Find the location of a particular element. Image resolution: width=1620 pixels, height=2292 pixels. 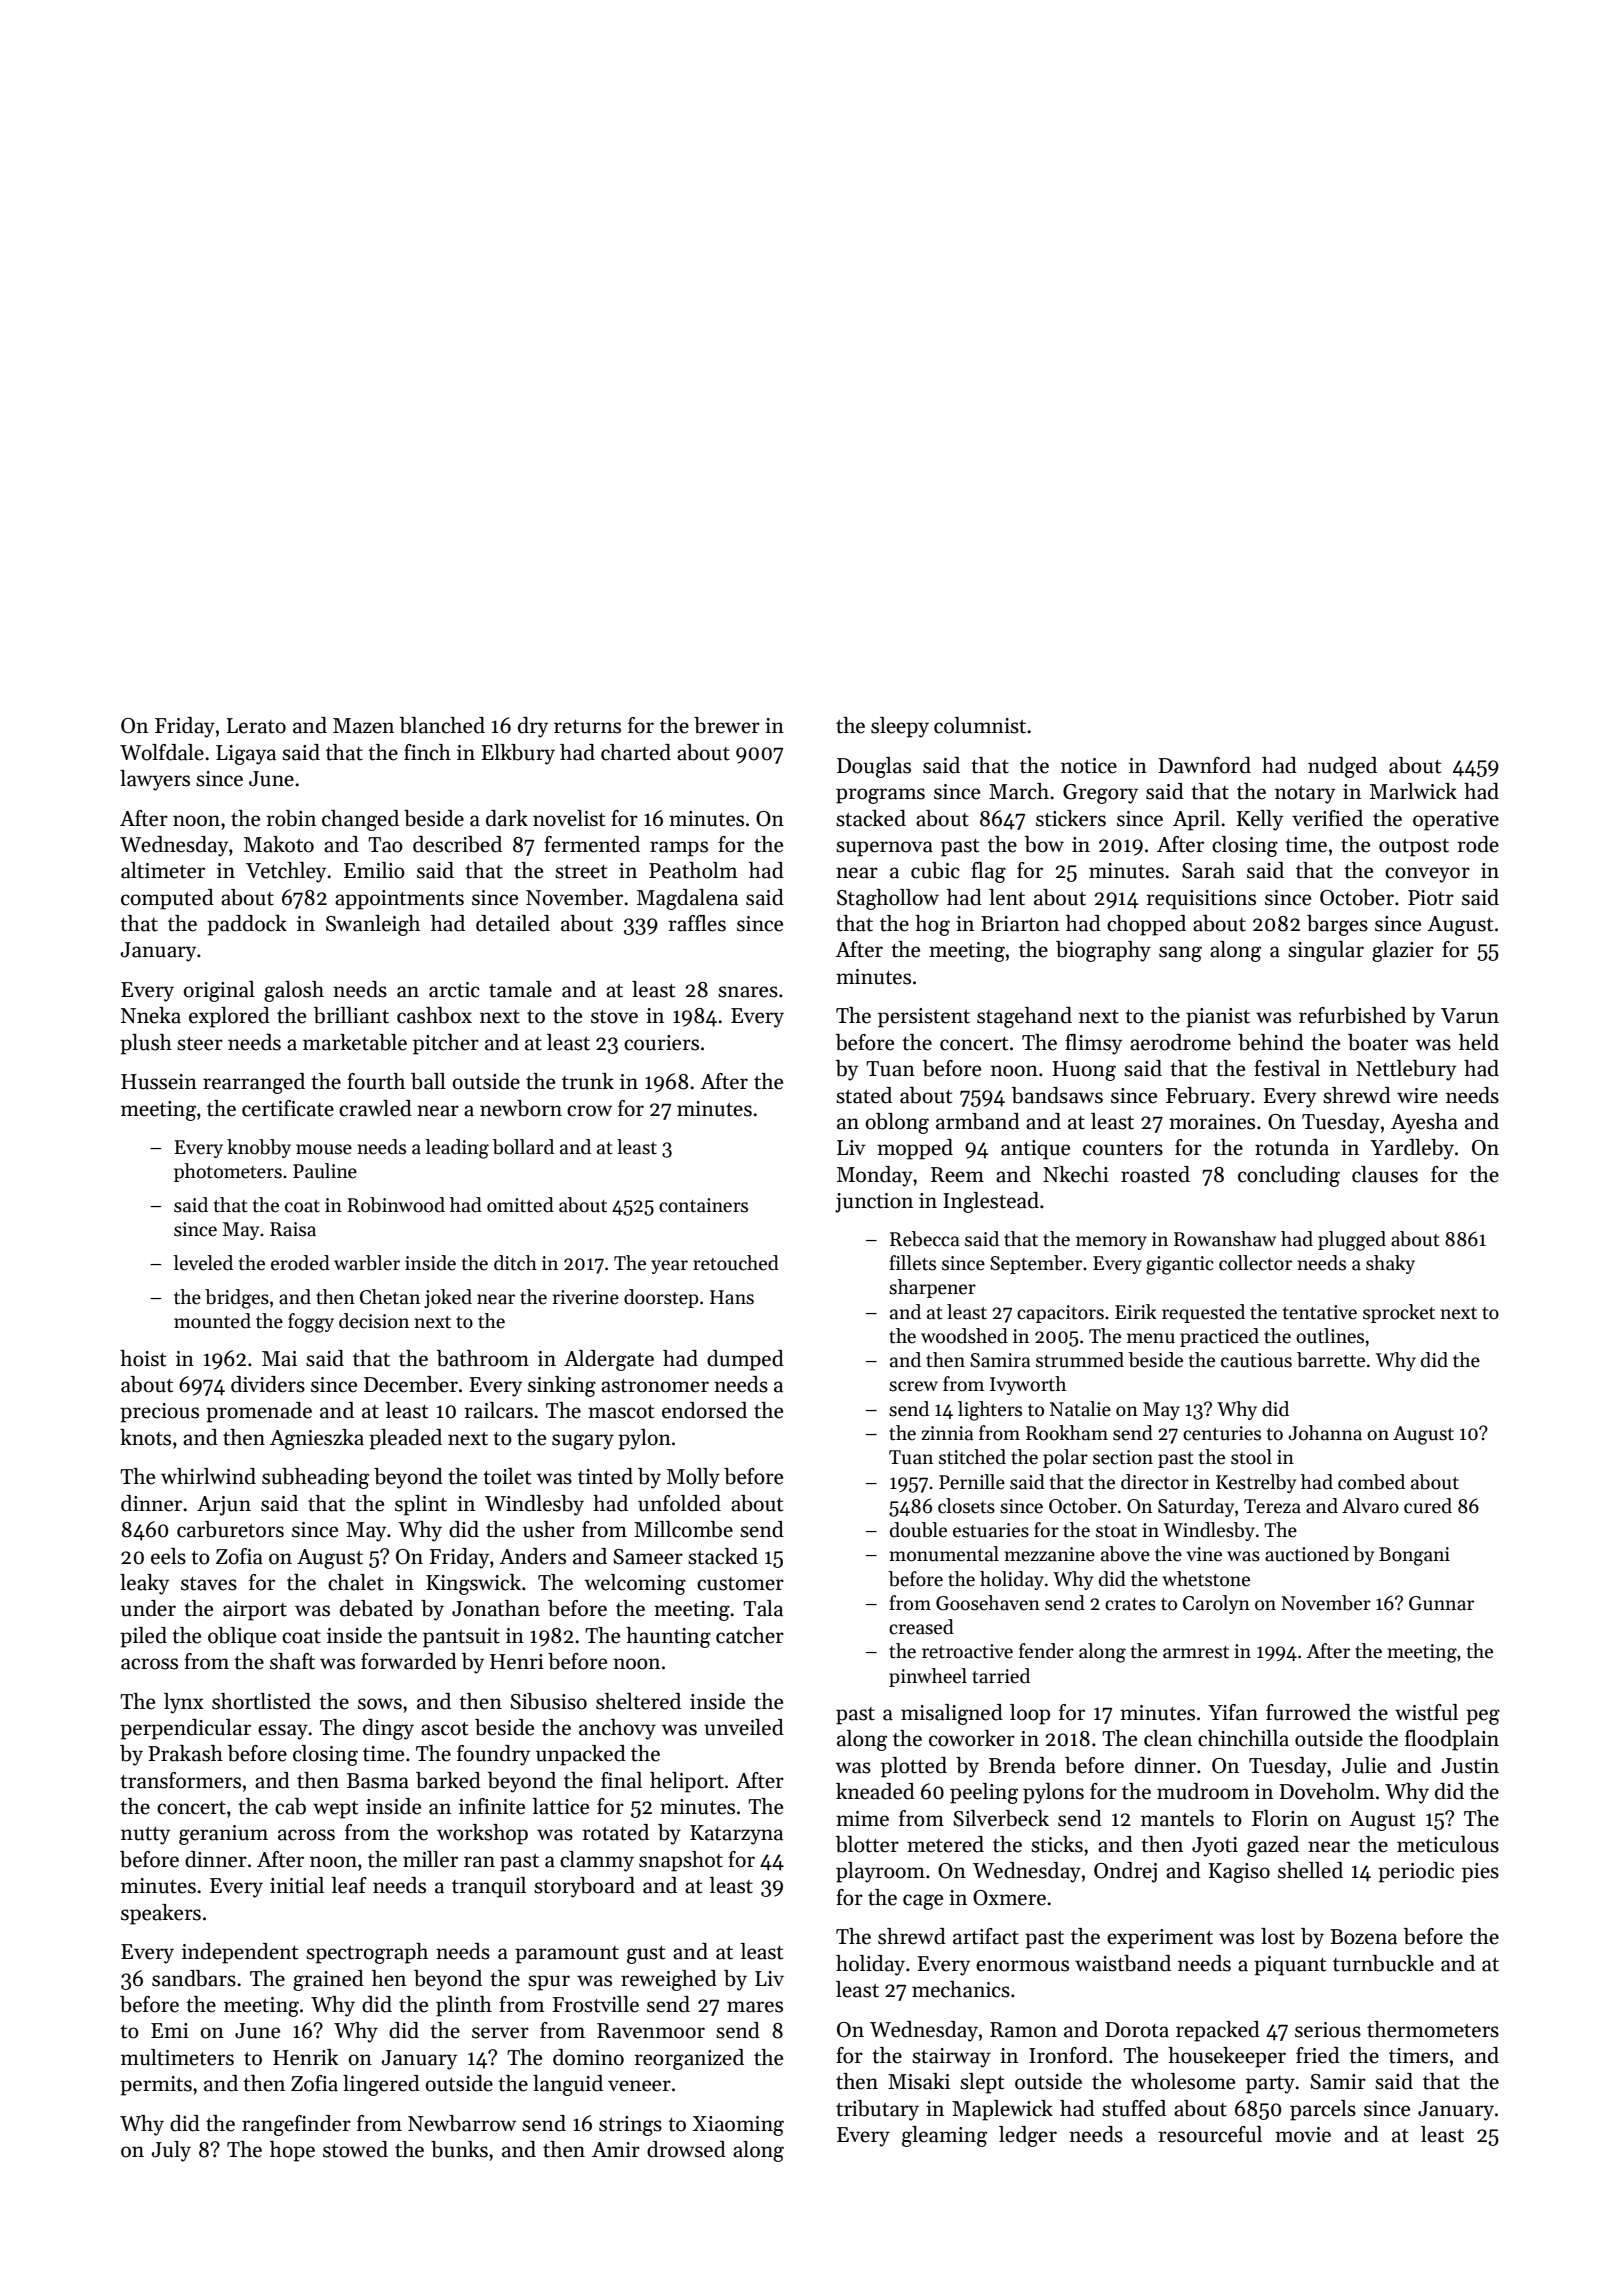

nudged is located at coordinates (1342, 767).
